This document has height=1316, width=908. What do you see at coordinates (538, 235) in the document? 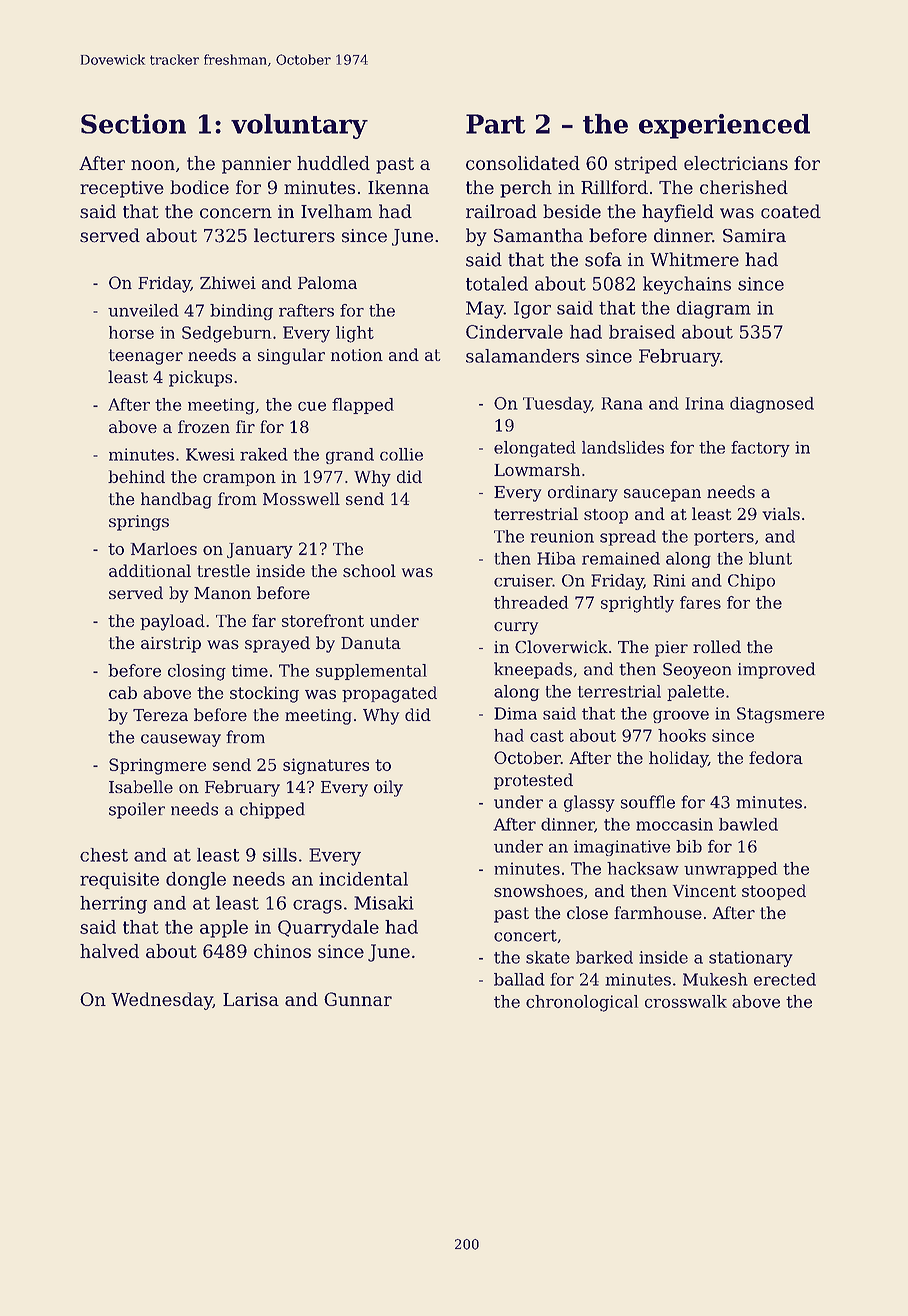
I see `Samantha` at bounding box center [538, 235].
